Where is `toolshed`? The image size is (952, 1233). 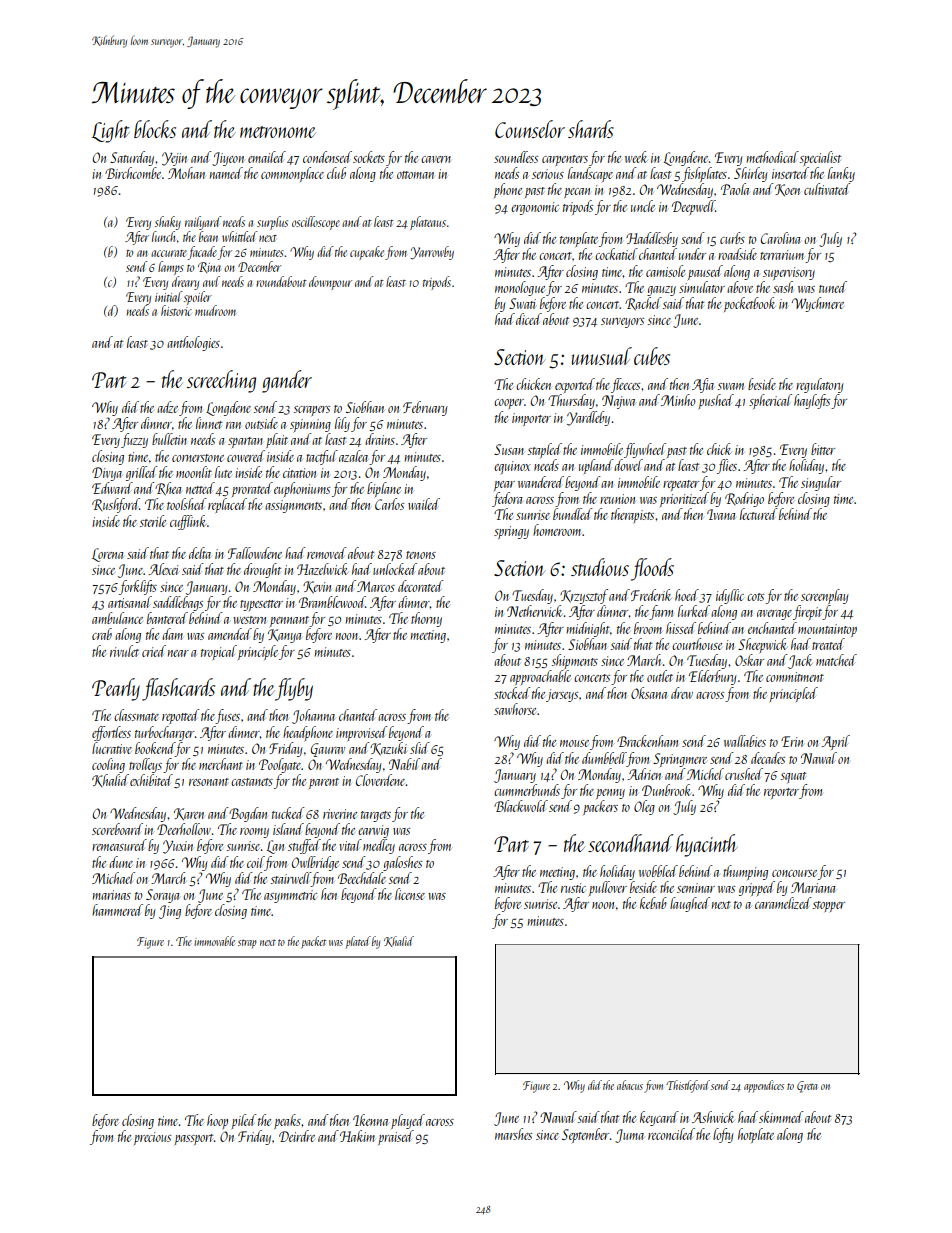 toolshed is located at coordinates (187, 504).
